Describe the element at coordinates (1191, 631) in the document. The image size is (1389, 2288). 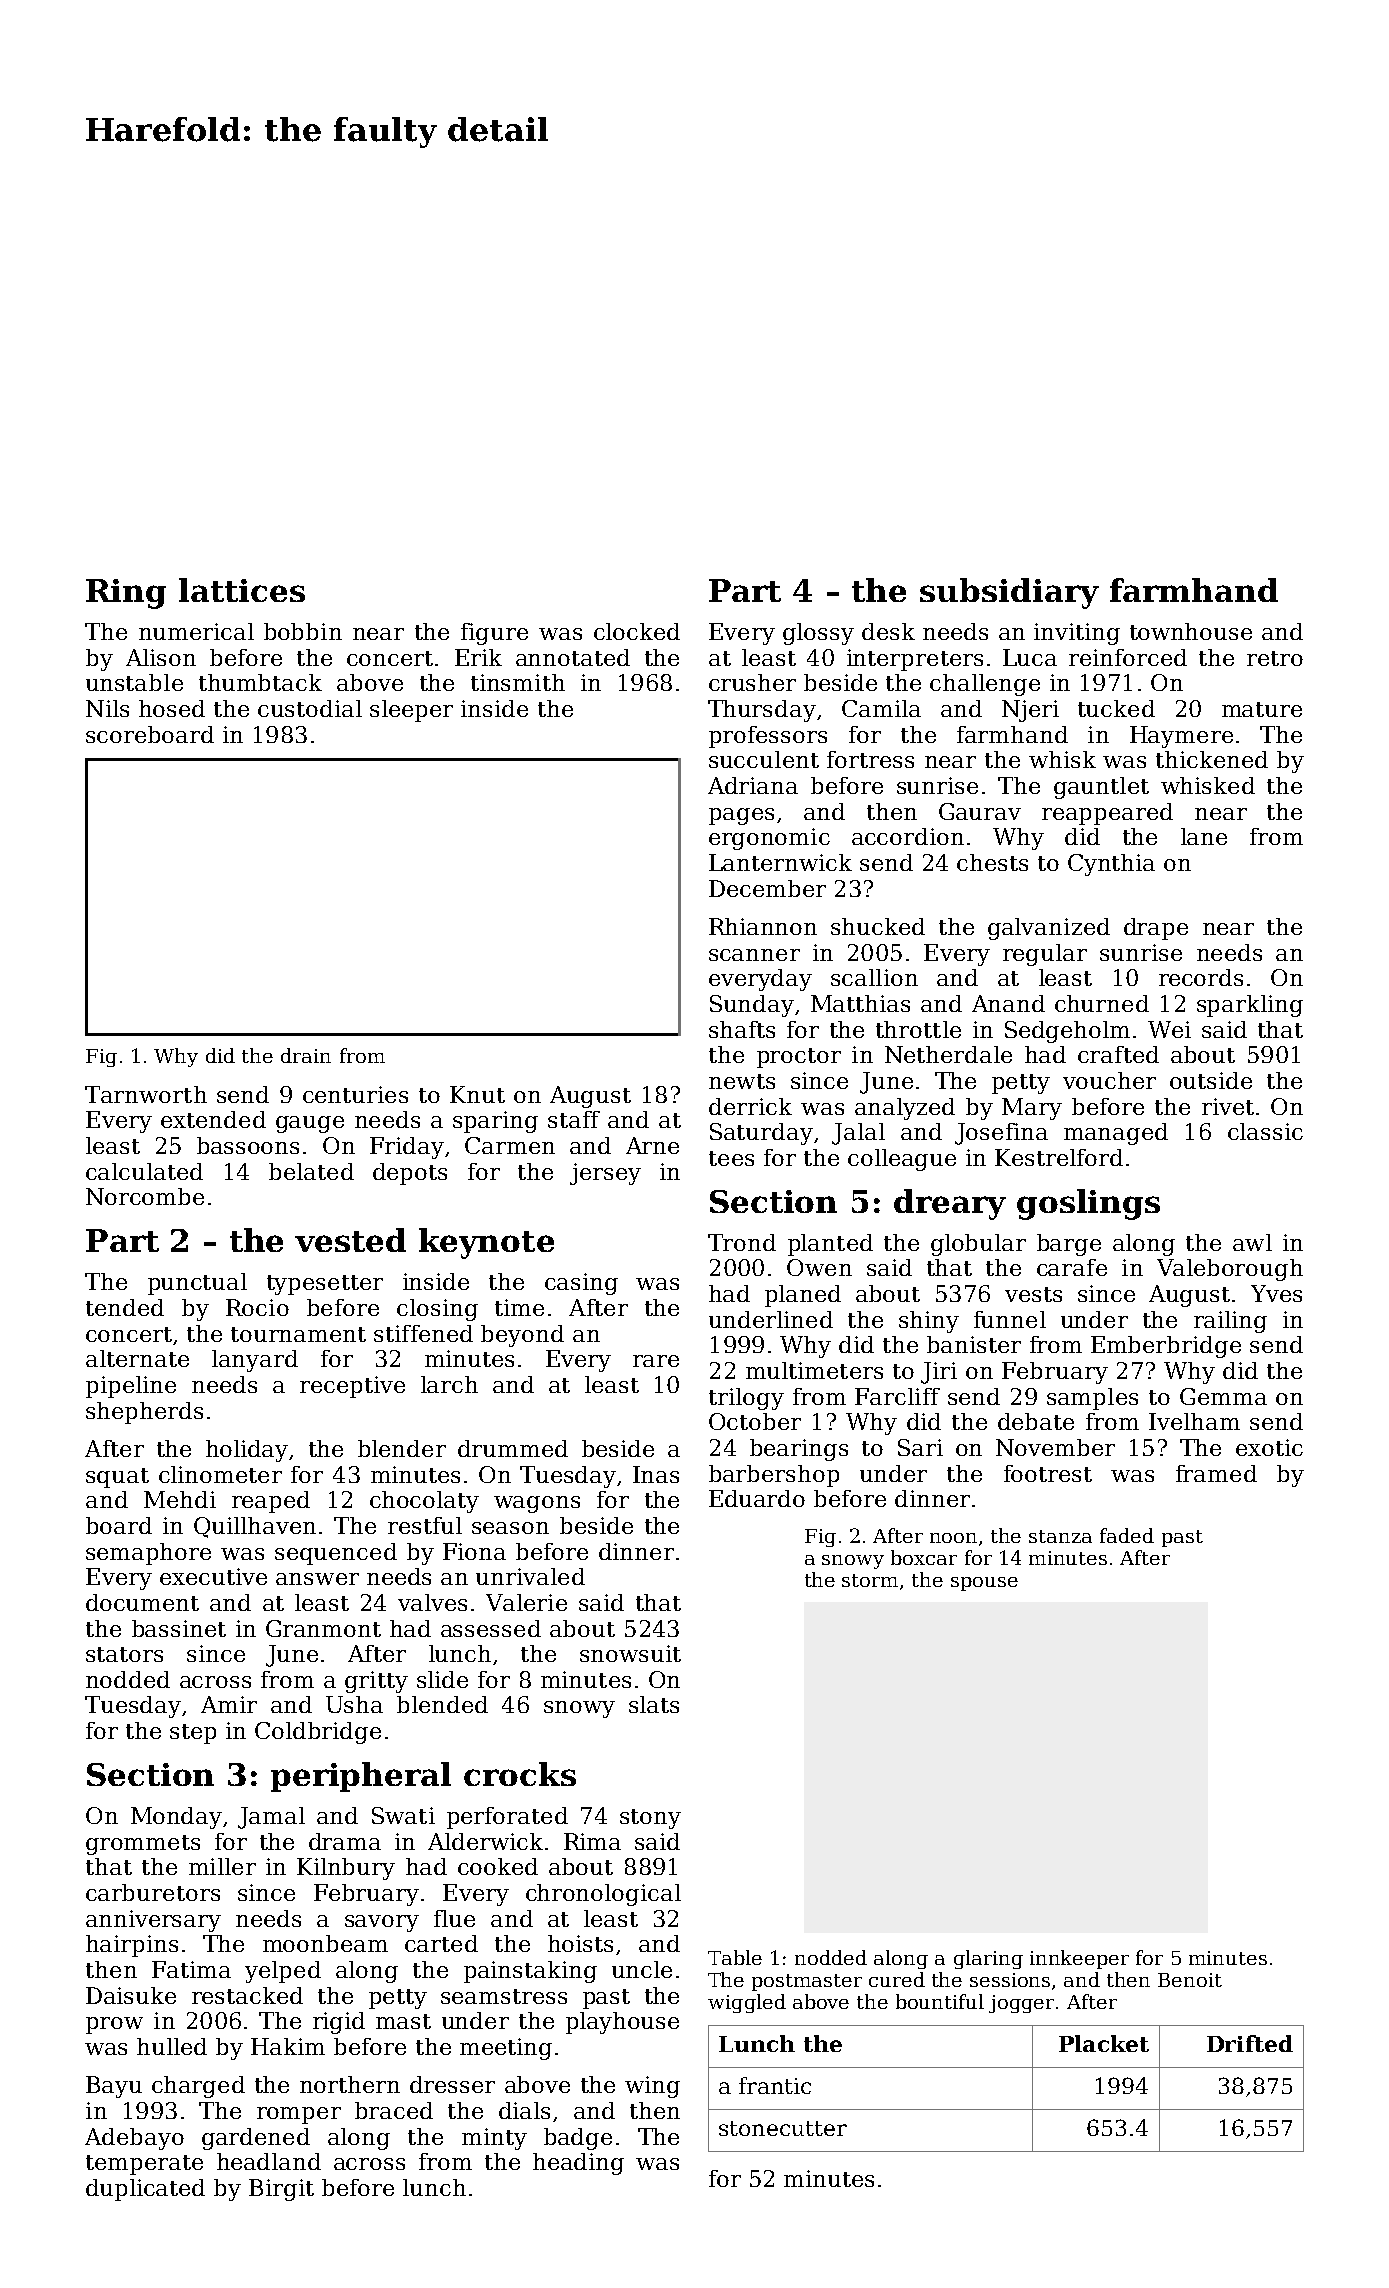
I see `townhouse` at that location.
